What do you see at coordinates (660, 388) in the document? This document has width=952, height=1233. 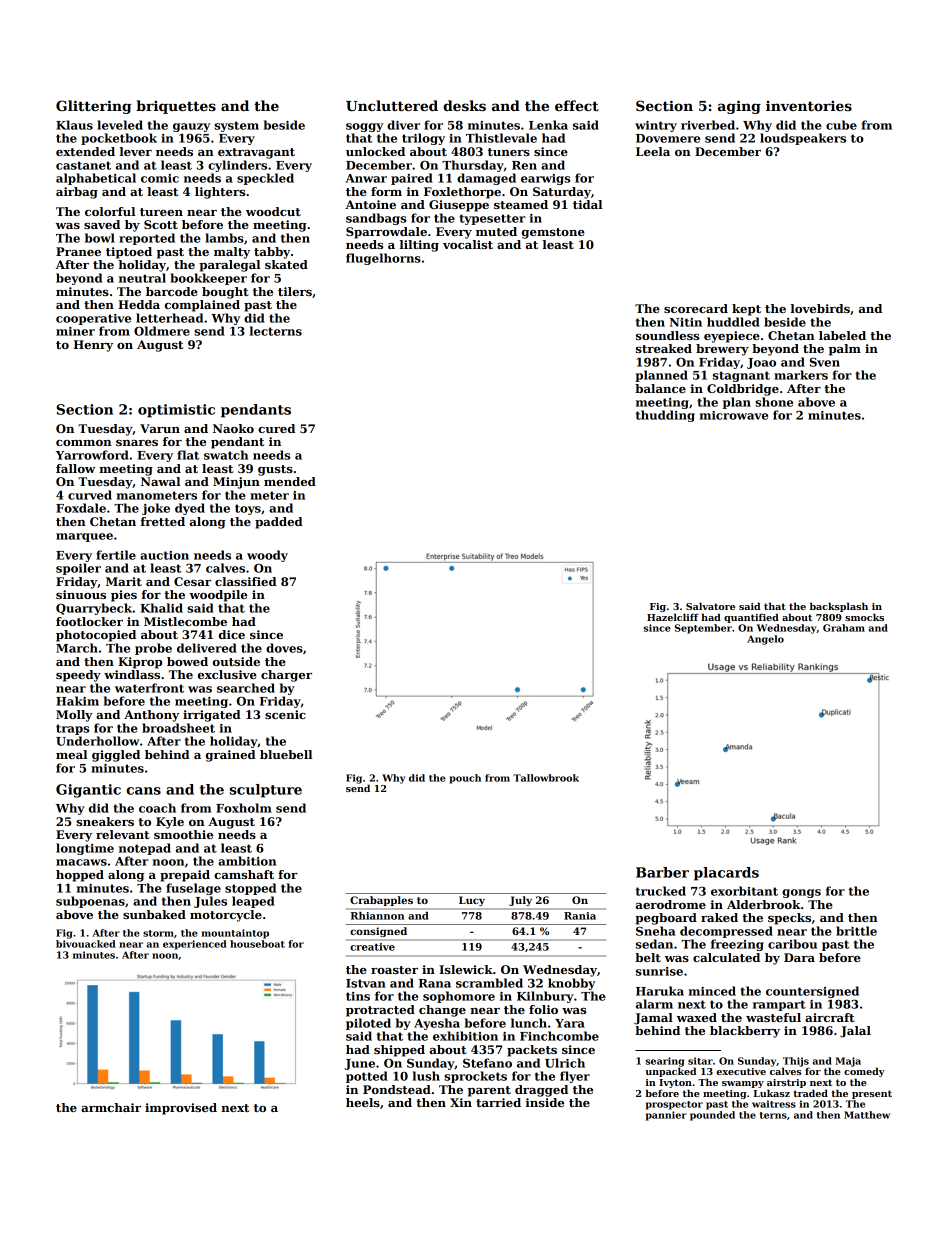 I see `balance` at bounding box center [660, 388].
